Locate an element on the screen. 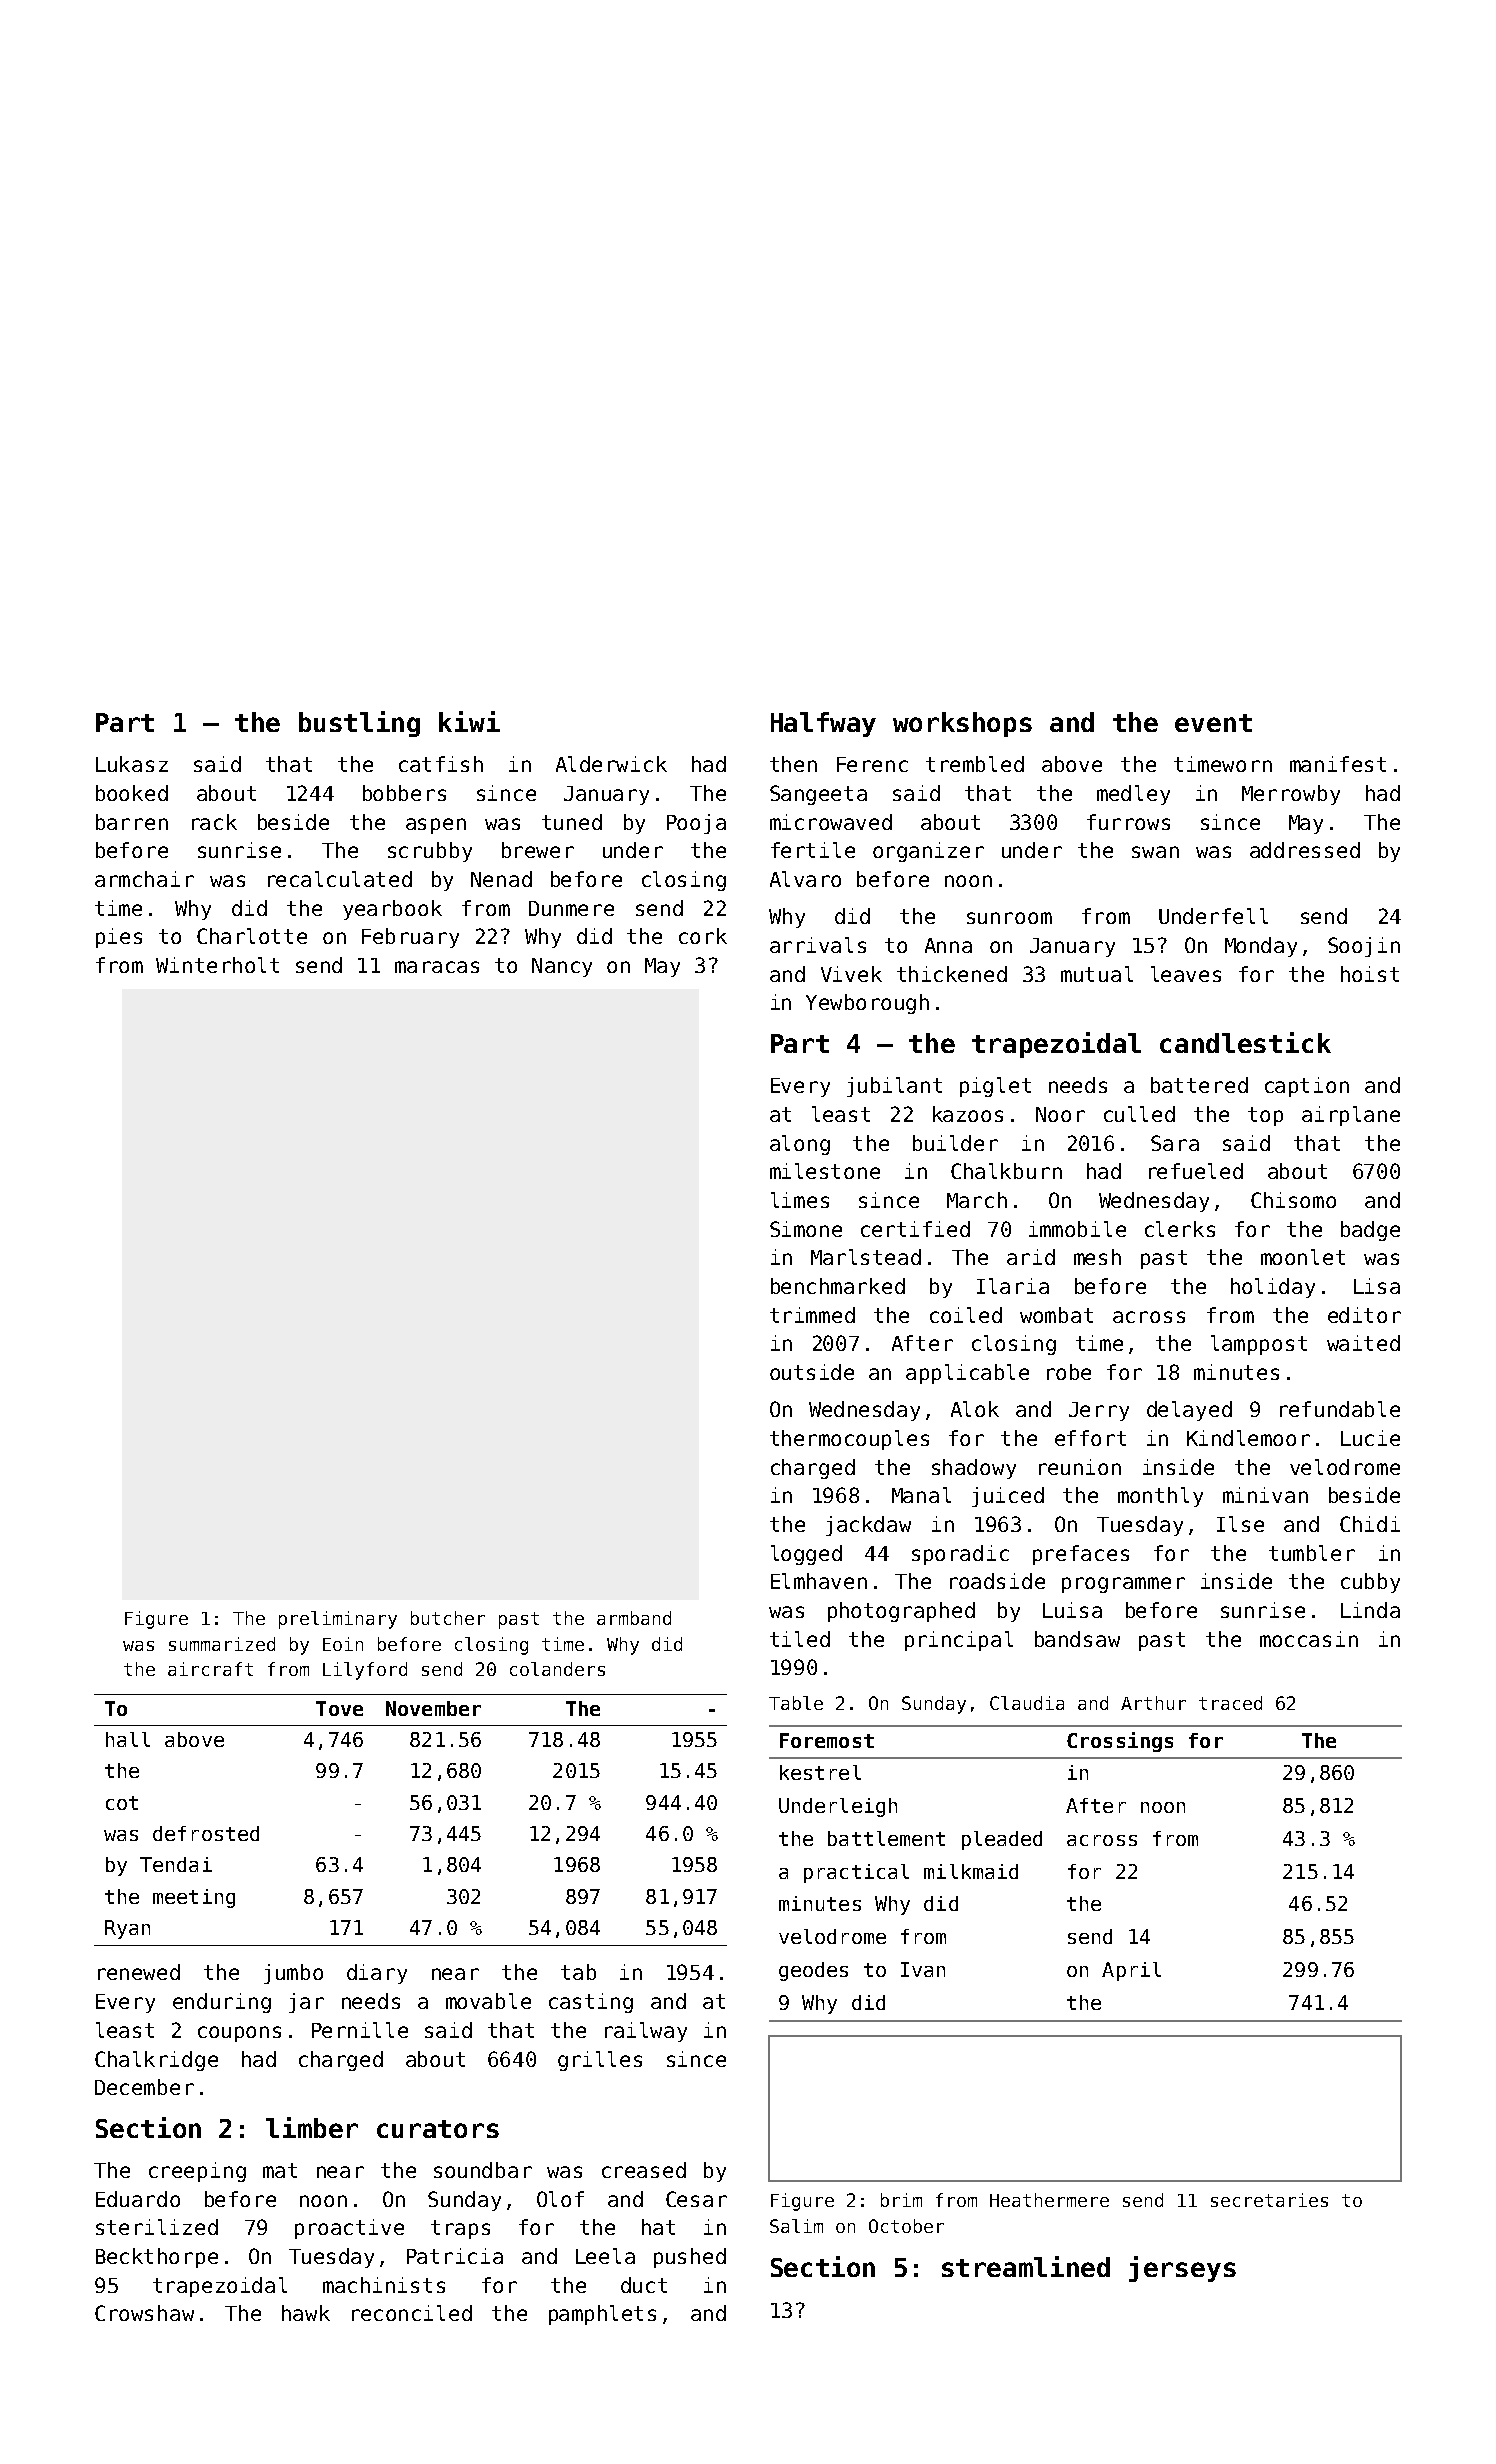  limes is located at coordinates (800, 1200).
